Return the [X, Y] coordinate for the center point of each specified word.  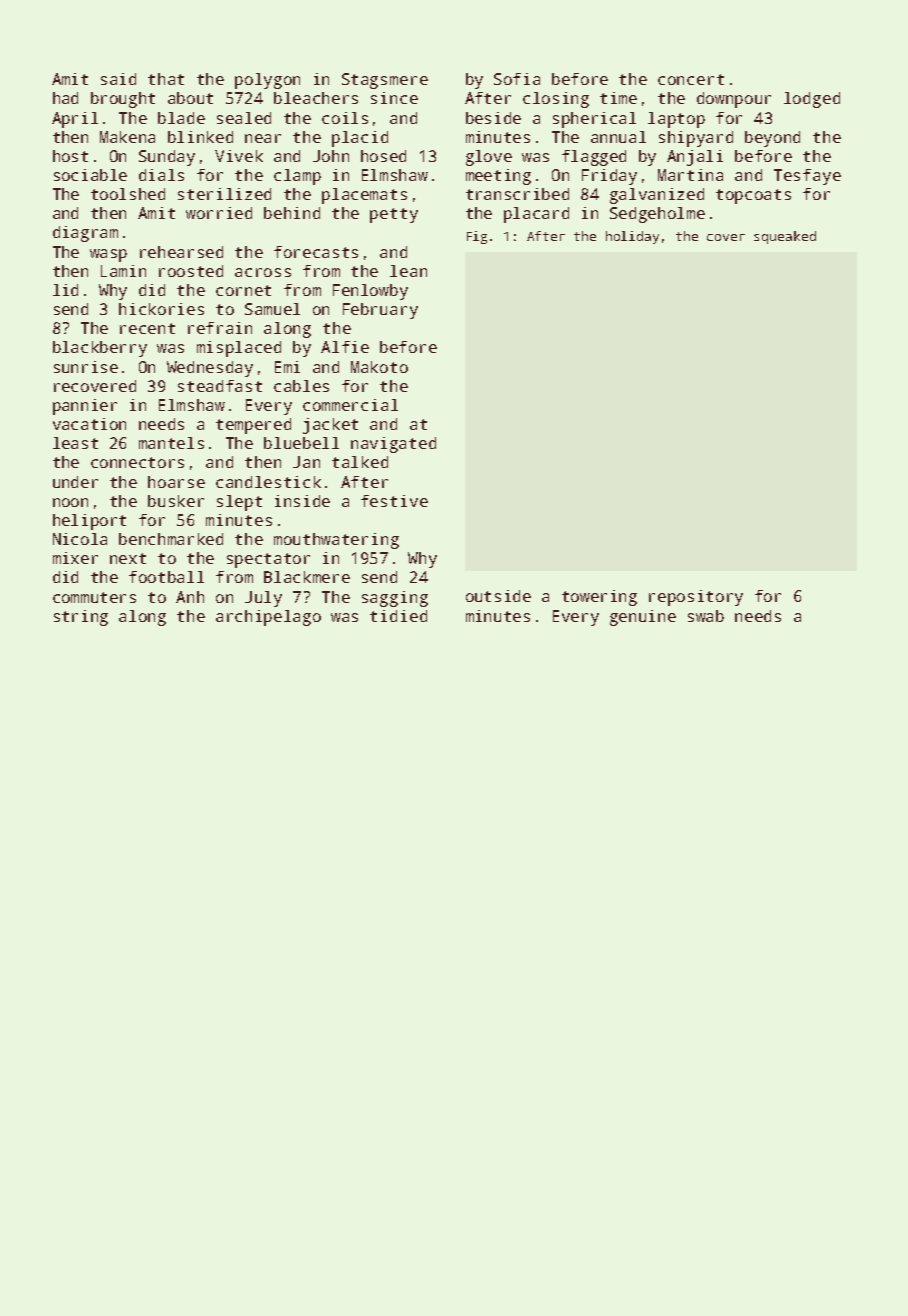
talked [360, 462]
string [81, 618]
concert [691, 79]
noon [70, 502]
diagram [85, 234]
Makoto [379, 367]
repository [696, 598]
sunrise [86, 367]
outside [498, 596]
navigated [393, 445]
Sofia [517, 79]
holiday [632, 237]
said [118, 79]
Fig [477, 237]
